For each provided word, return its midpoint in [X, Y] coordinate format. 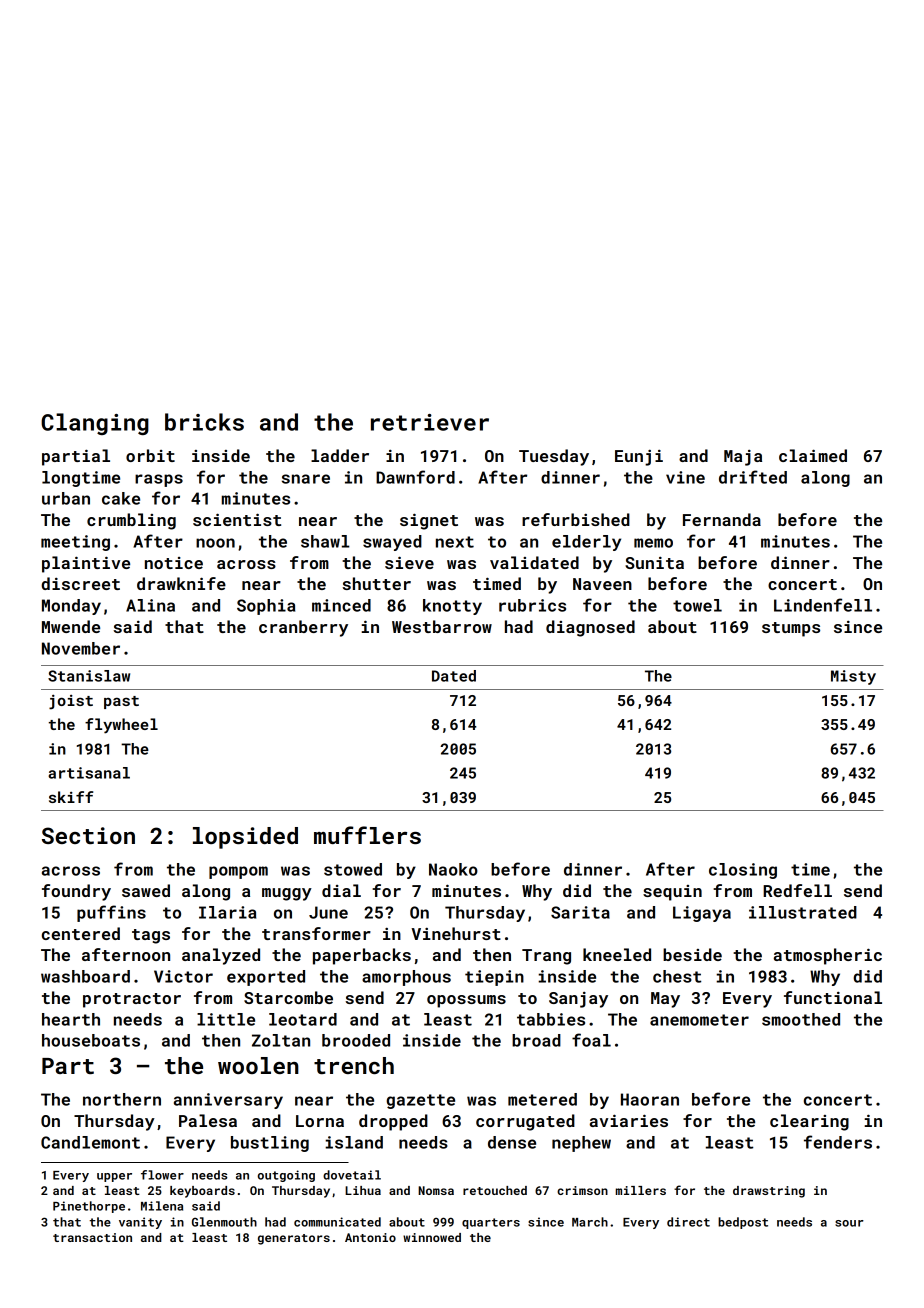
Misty [853, 677]
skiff [71, 797]
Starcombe [288, 997]
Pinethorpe [89, 1207]
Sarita [580, 912]
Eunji [639, 457]
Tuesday [554, 457]
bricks [204, 422]
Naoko [453, 869]
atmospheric [828, 956]
